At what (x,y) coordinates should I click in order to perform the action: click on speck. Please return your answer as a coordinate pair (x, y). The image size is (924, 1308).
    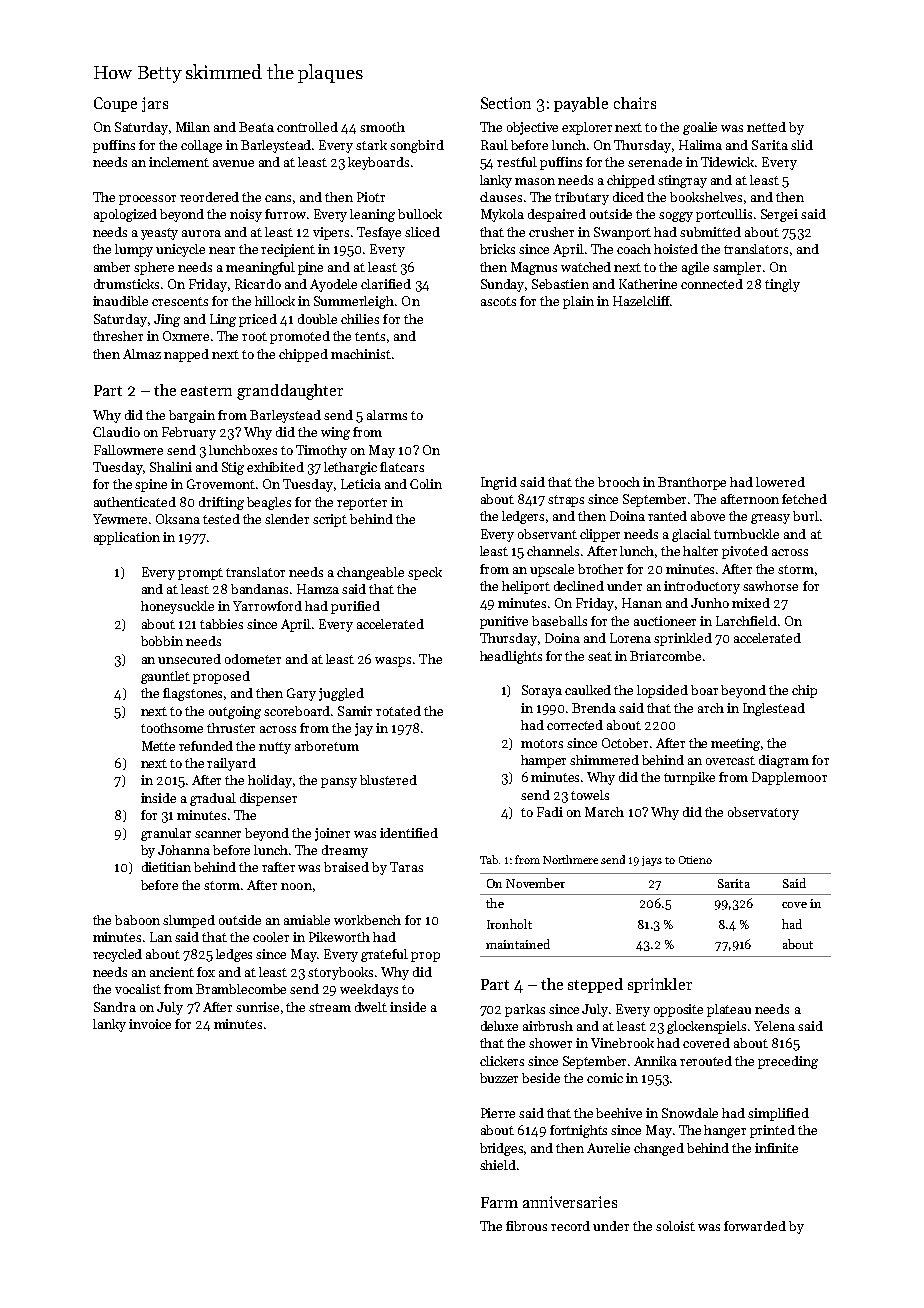
    Looking at the image, I should click on (425, 573).
